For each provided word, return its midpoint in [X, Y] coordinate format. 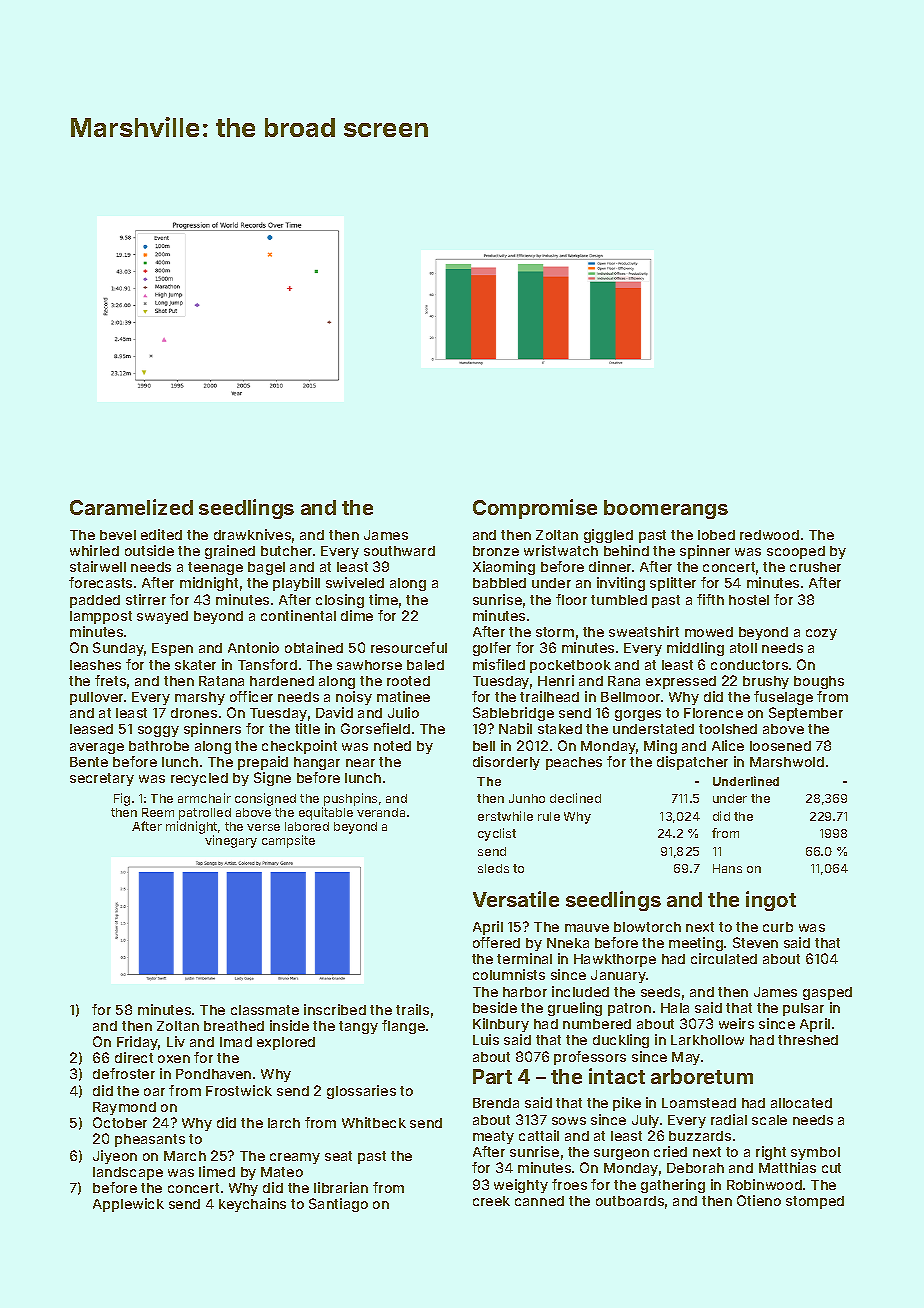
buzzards [700, 1136]
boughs [819, 682]
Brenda [496, 1103]
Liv [176, 1041]
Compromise [535, 509]
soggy [158, 731]
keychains [252, 1205]
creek [491, 1201]
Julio [403, 712]
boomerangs [666, 509]
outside [149, 550]
